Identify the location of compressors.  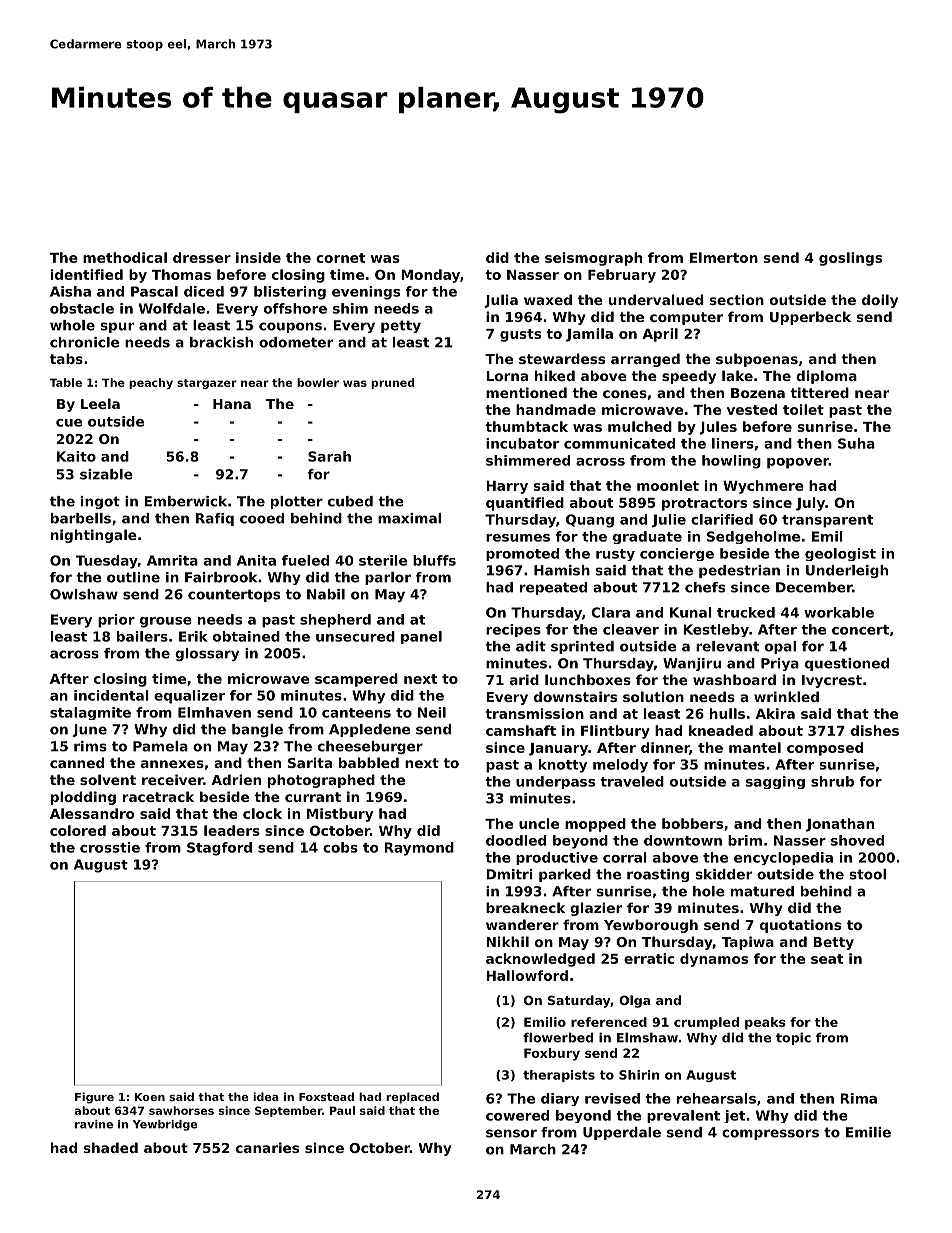
(770, 1134).
